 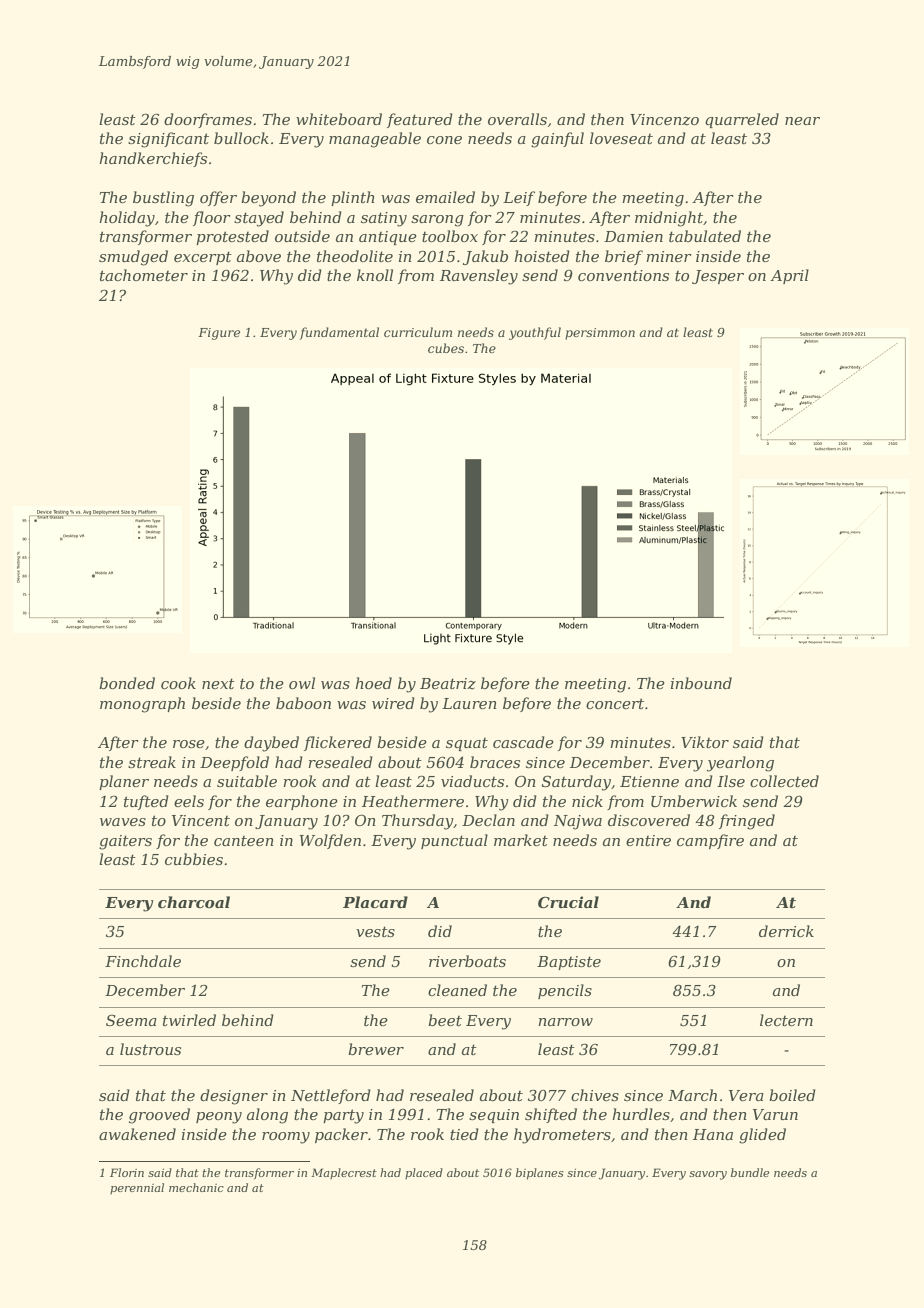 I want to click on tufted, so click(x=146, y=802).
